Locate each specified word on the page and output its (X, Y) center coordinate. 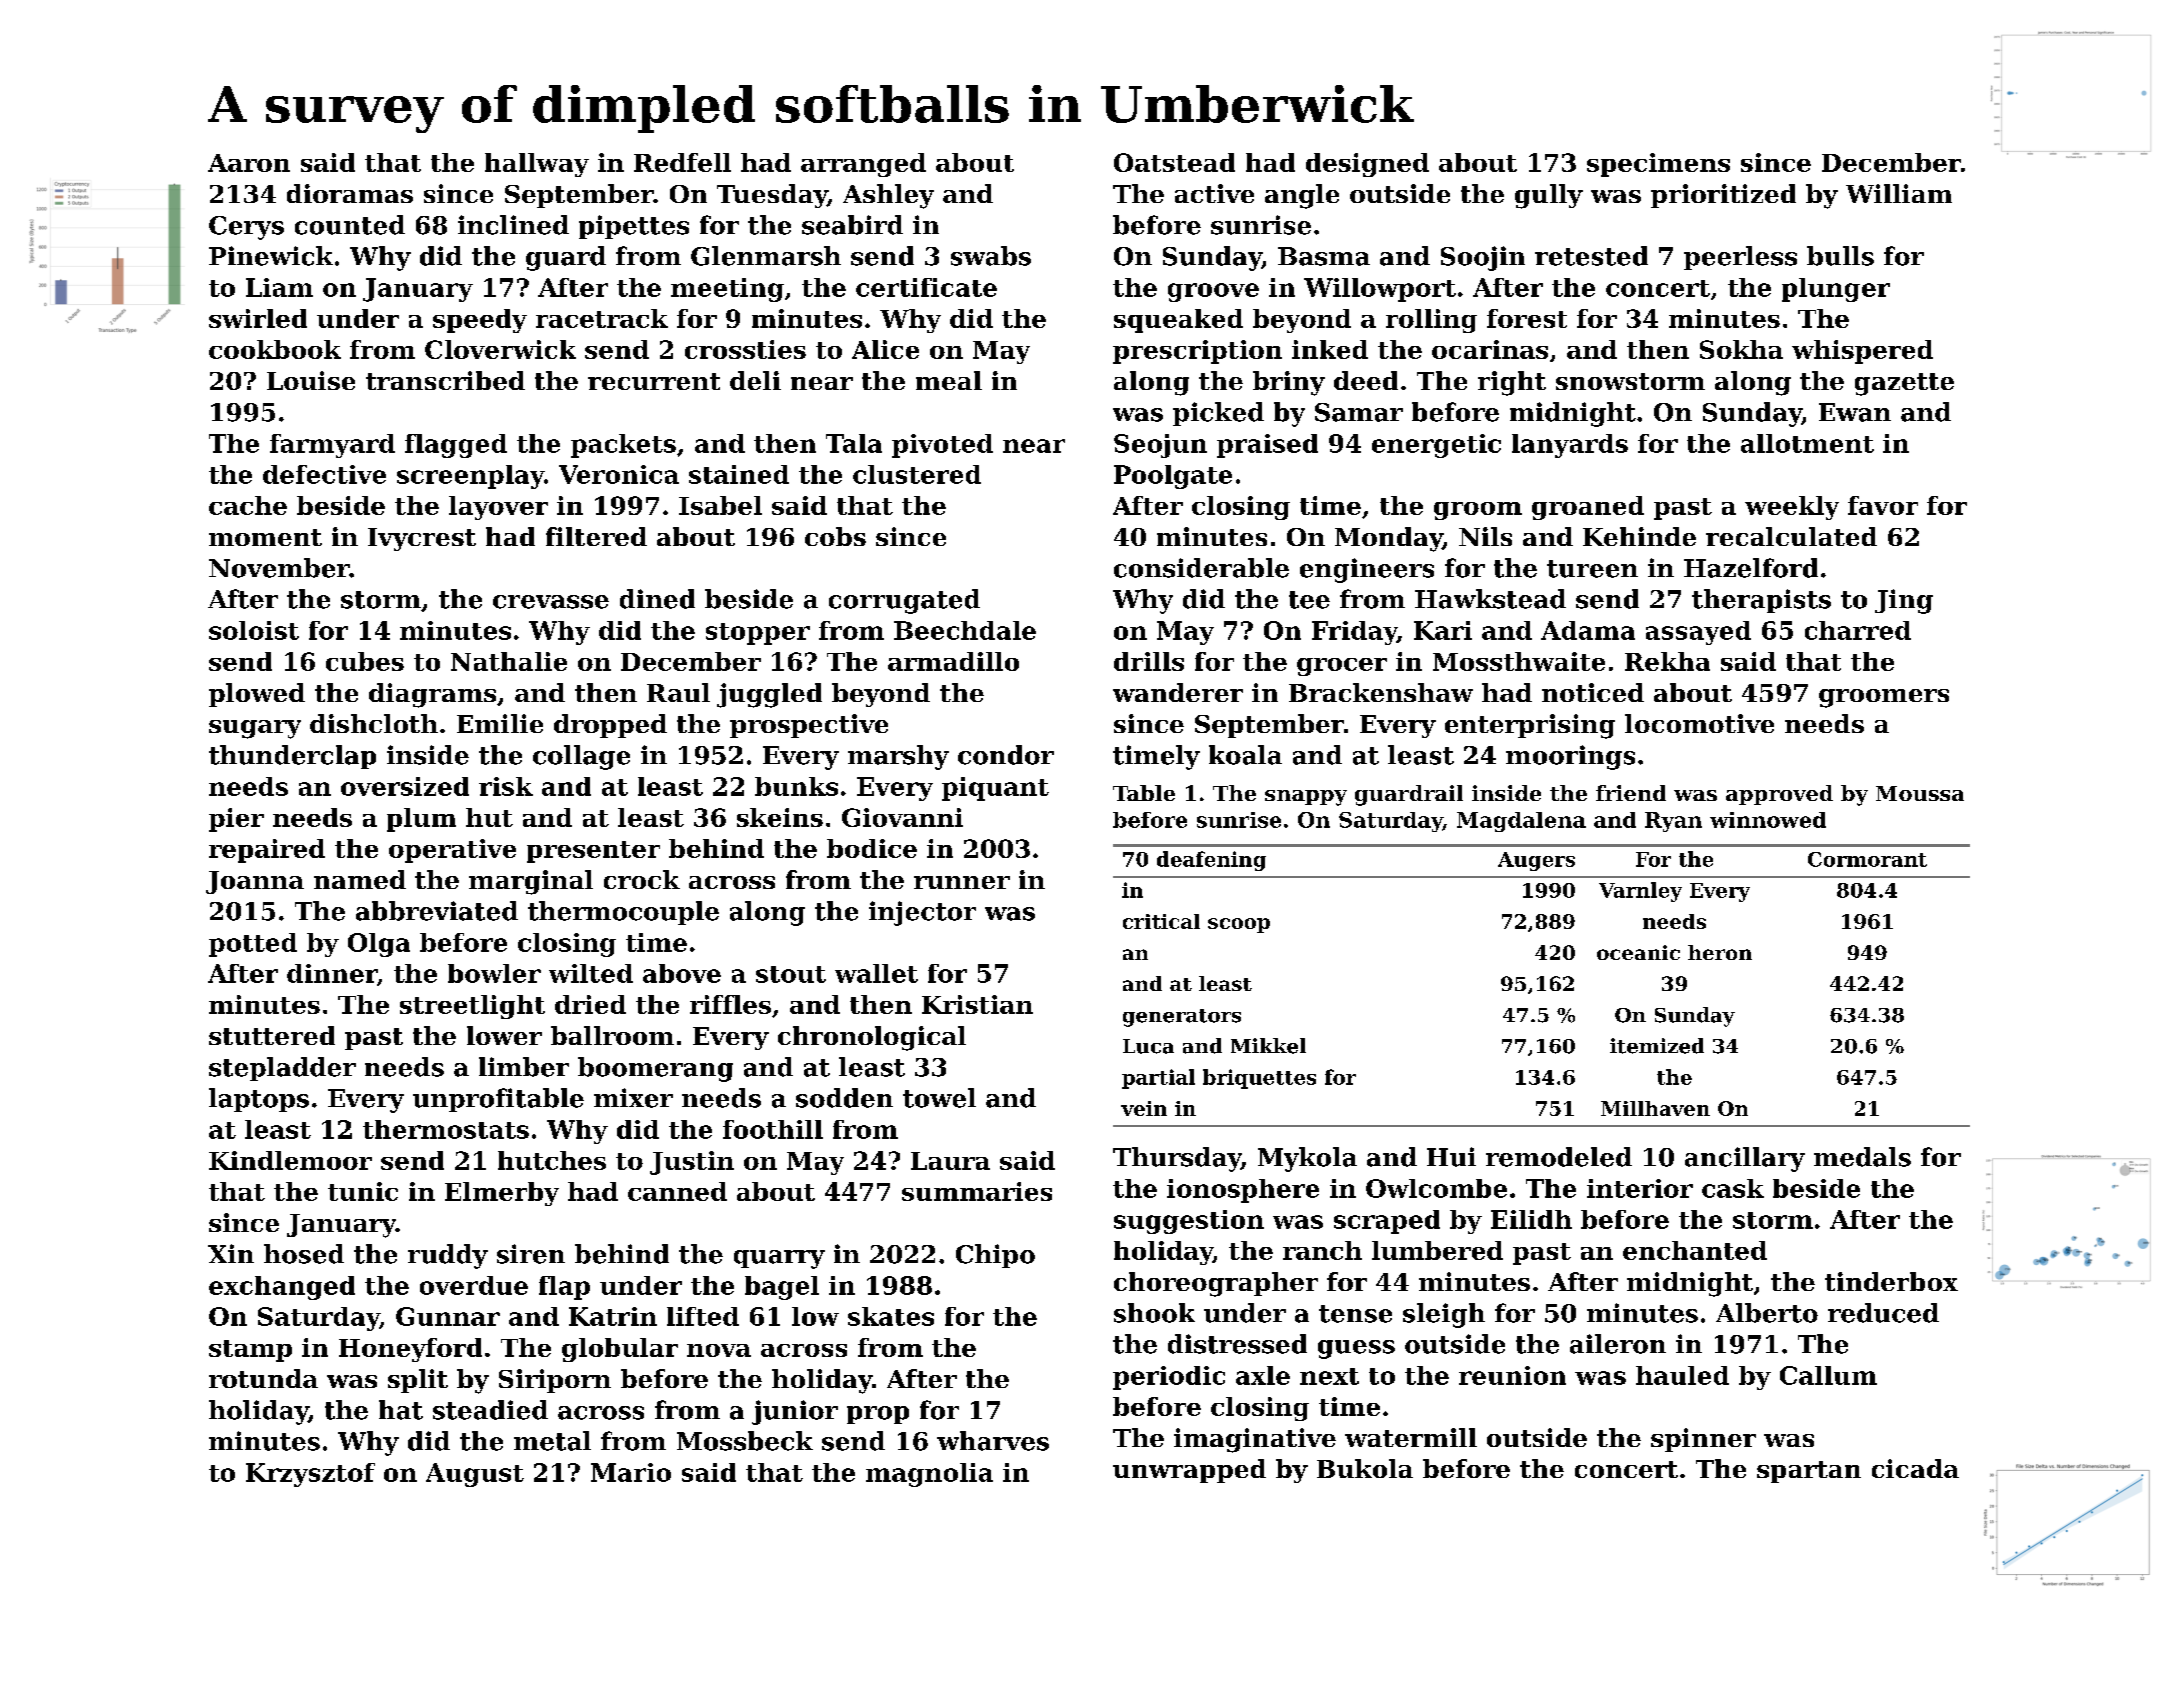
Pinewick (271, 256)
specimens (1658, 165)
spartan (1809, 1472)
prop (878, 1415)
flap (564, 1288)
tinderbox (1891, 1281)
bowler (494, 973)
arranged (863, 165)
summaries (977, 1191)
